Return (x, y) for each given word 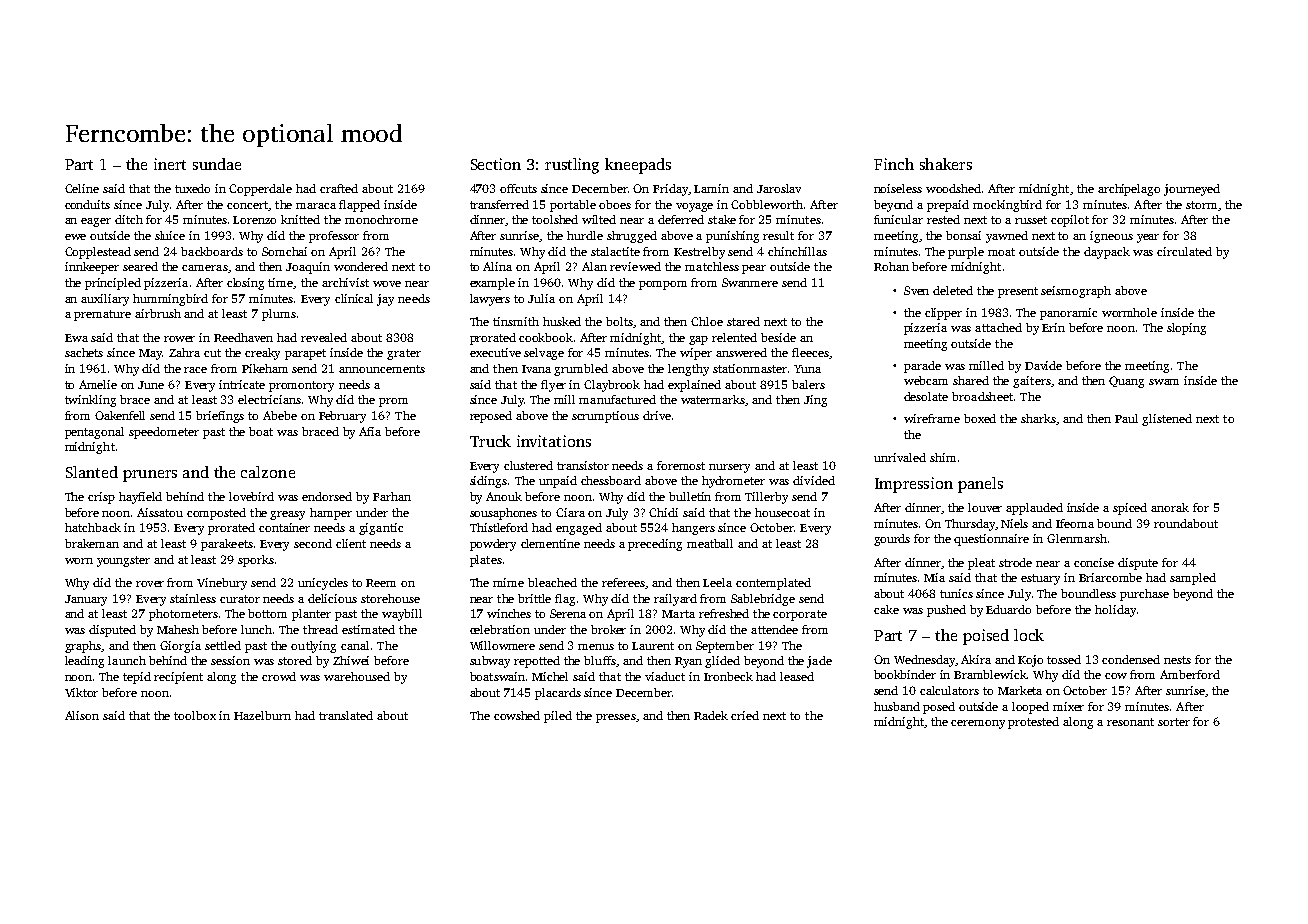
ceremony (978, 724)
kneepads (638, 166)
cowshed (517, 715)
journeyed (1192, 190)
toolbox (195, 715)
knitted (300, 219)
